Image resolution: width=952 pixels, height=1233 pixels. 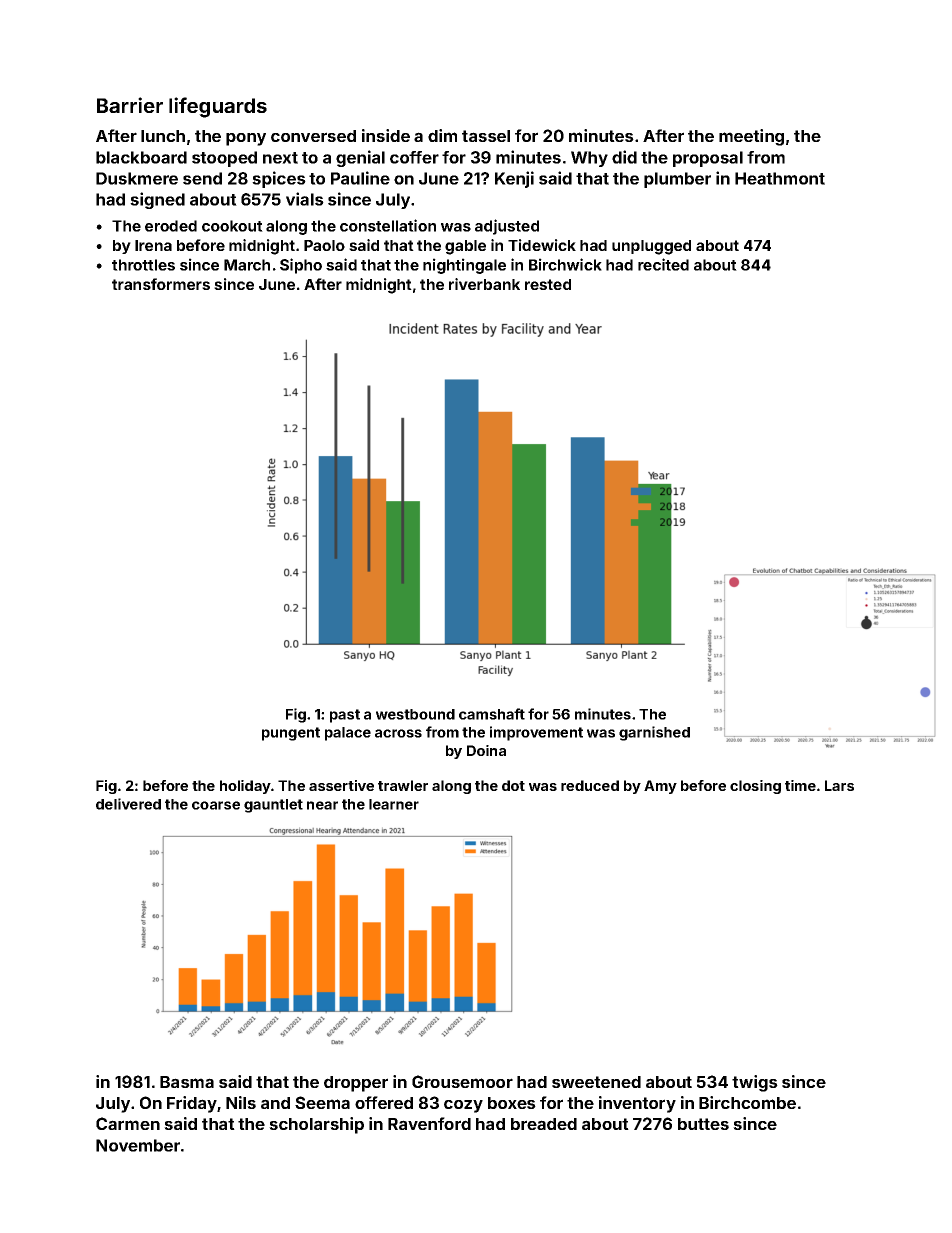 What do you see at coordinates (492, 714) in the document?
I see `camshaft` at bounding box center [492, 714].
